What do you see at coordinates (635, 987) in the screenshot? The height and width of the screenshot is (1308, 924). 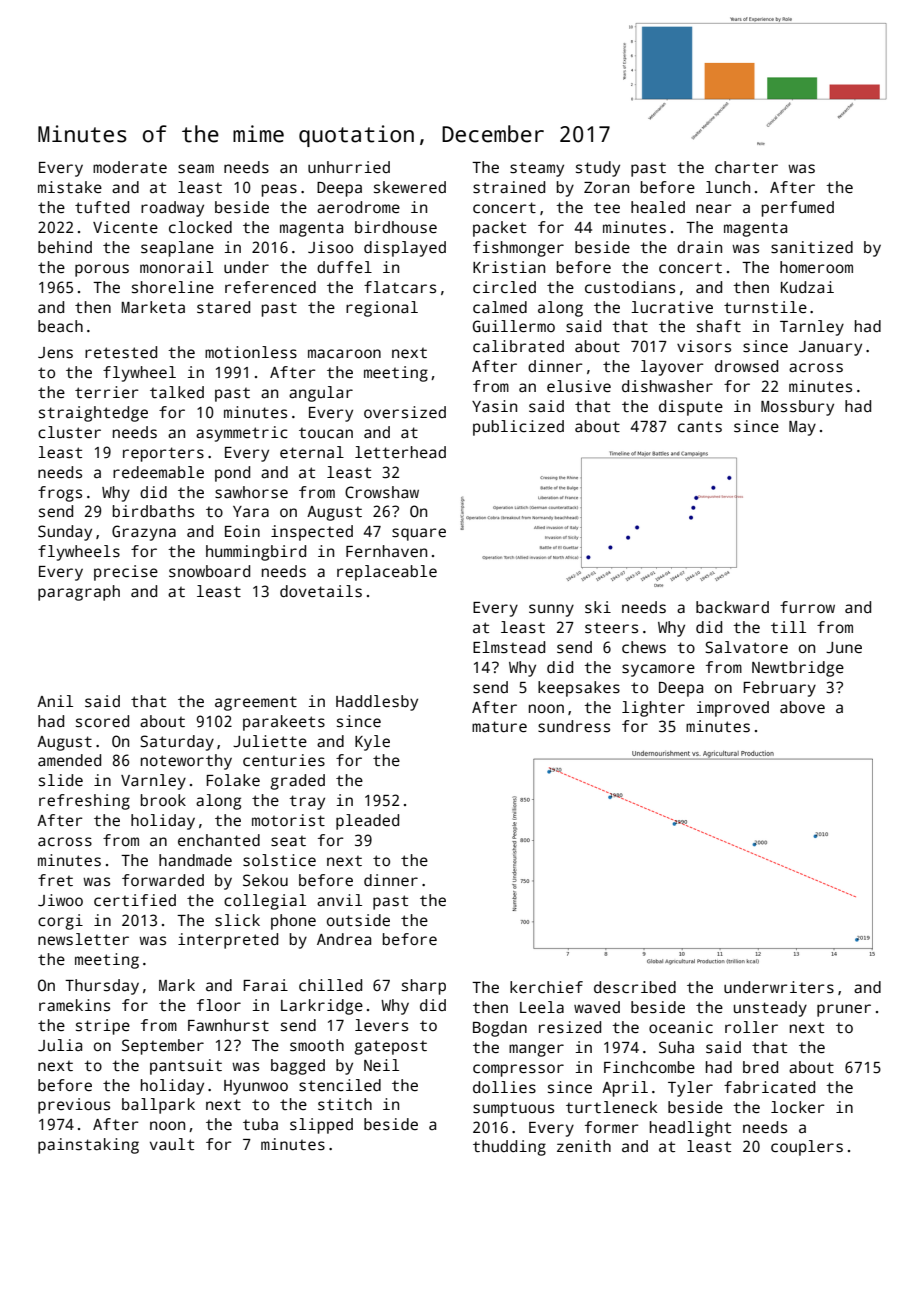 I see `described` at bounding box center [635, 987].
